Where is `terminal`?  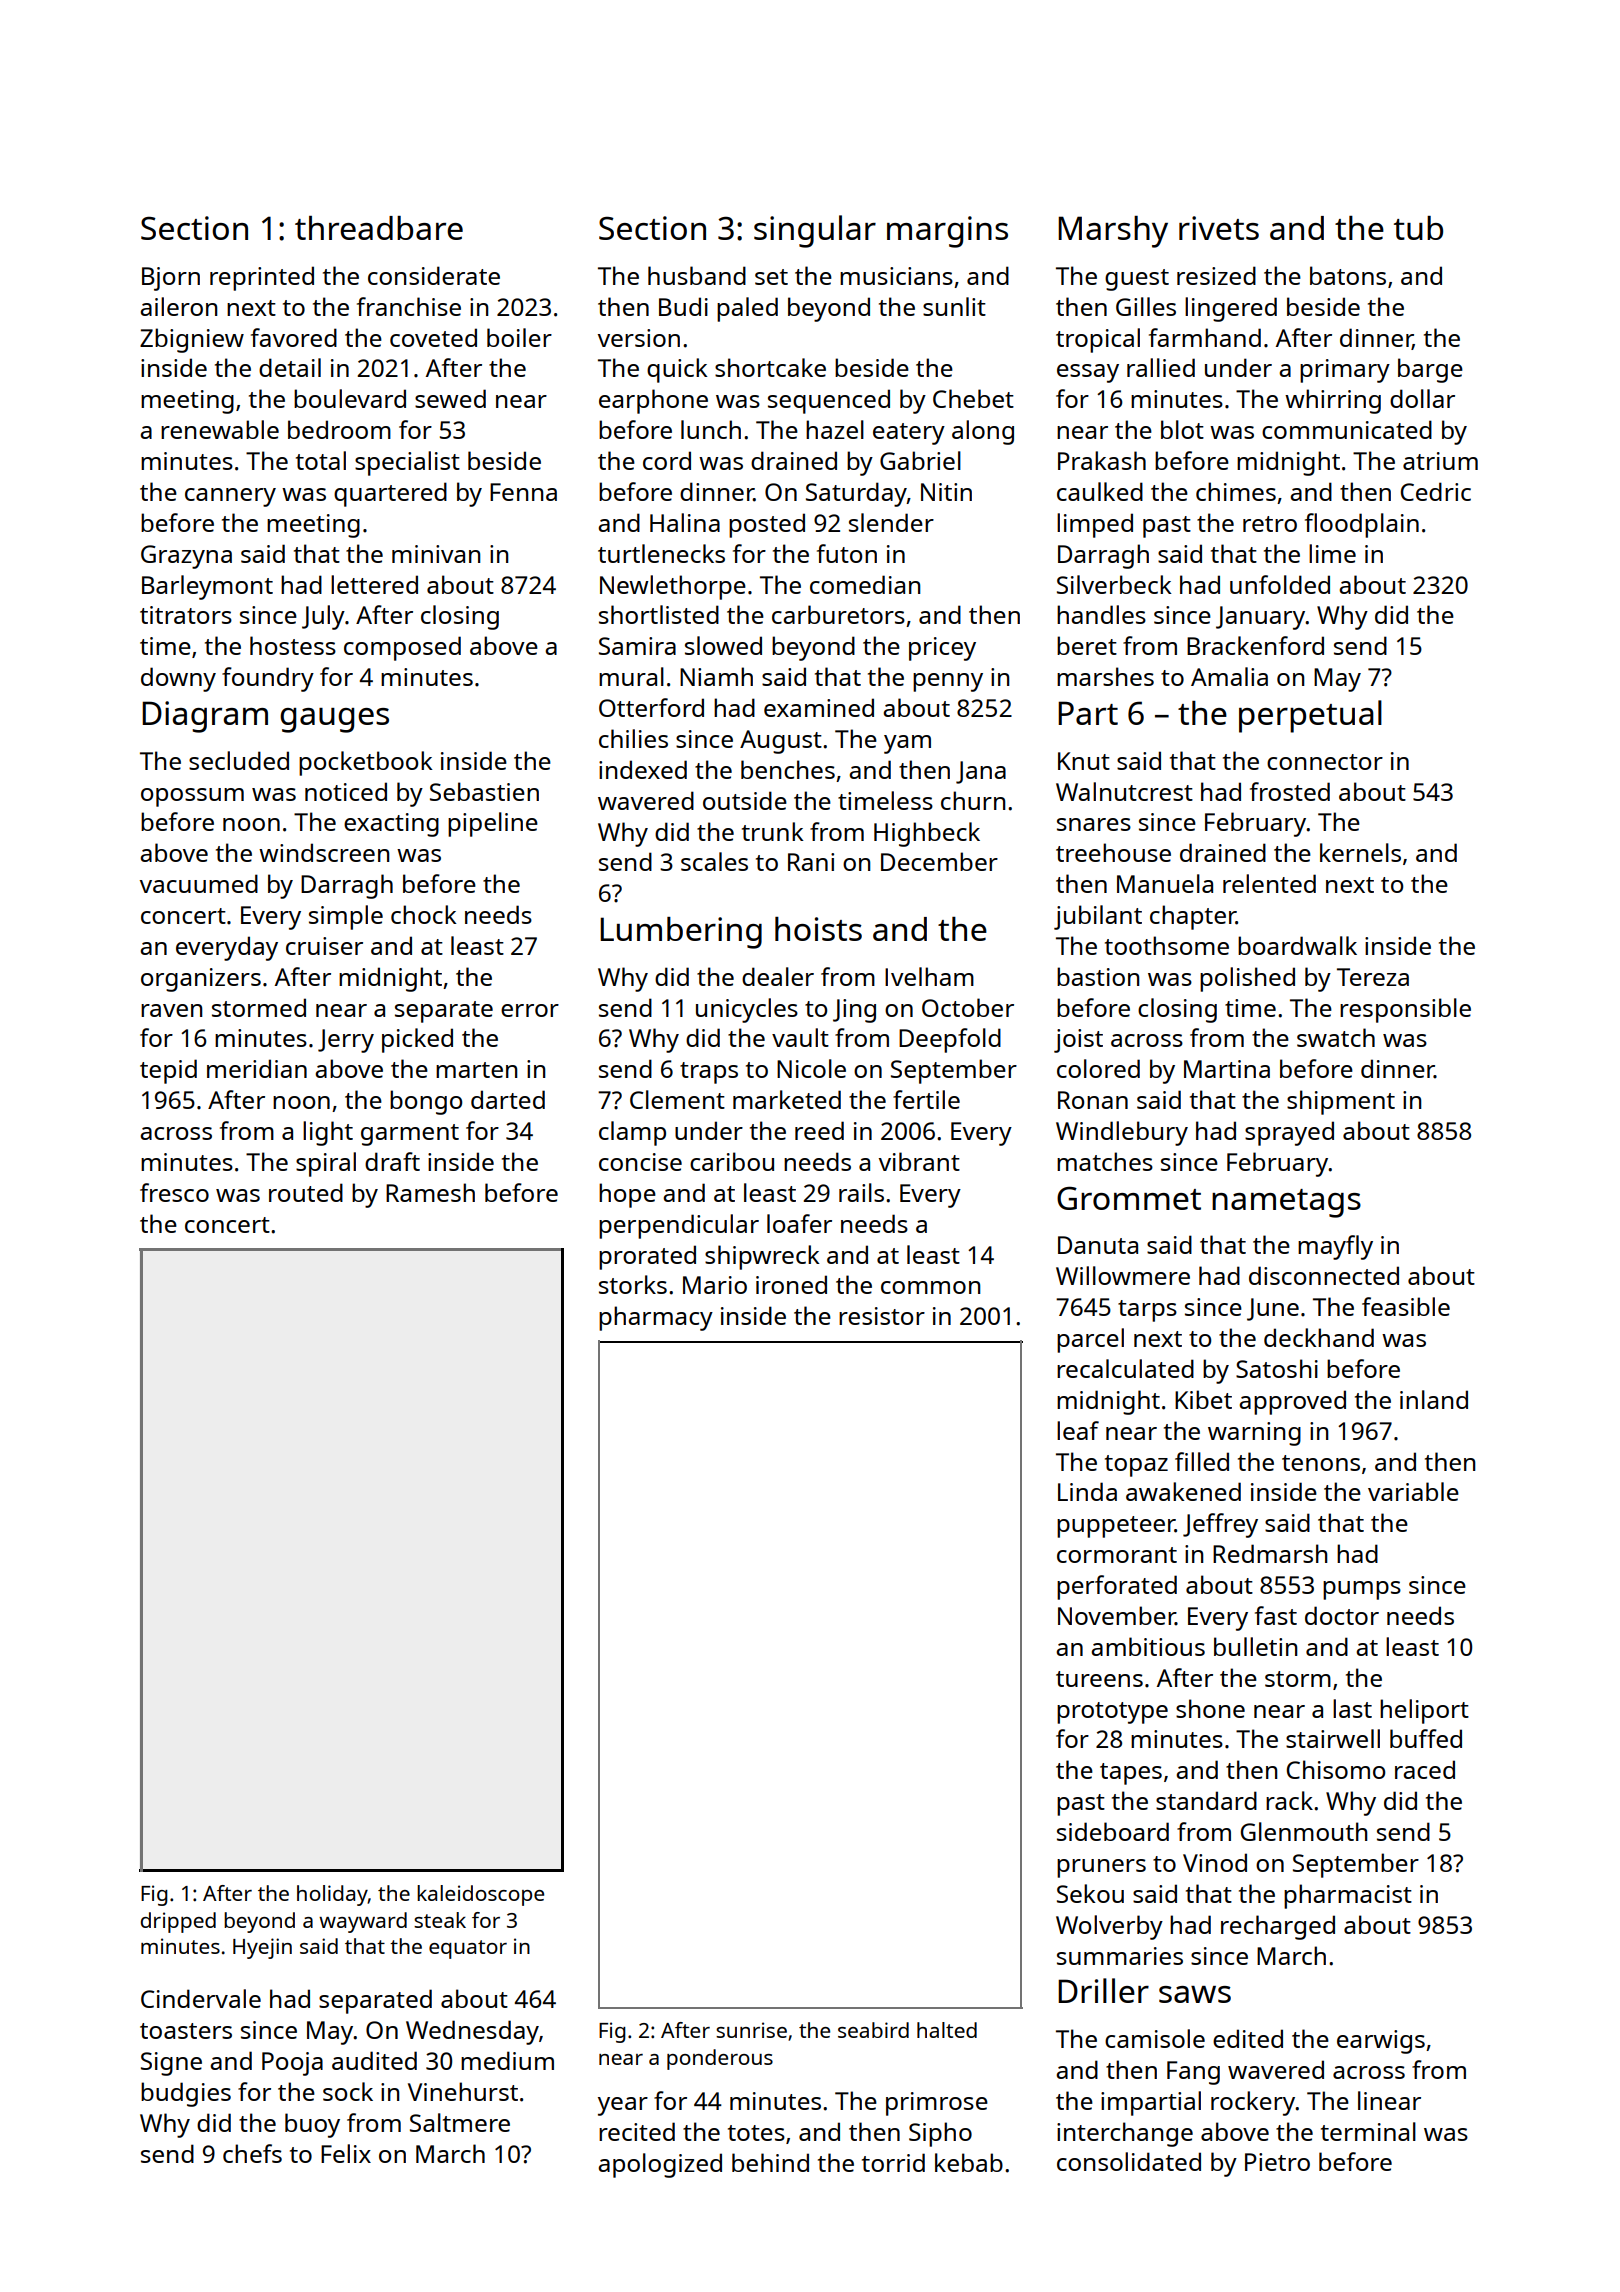 terminal is located at coordinates (1368, 2131).
